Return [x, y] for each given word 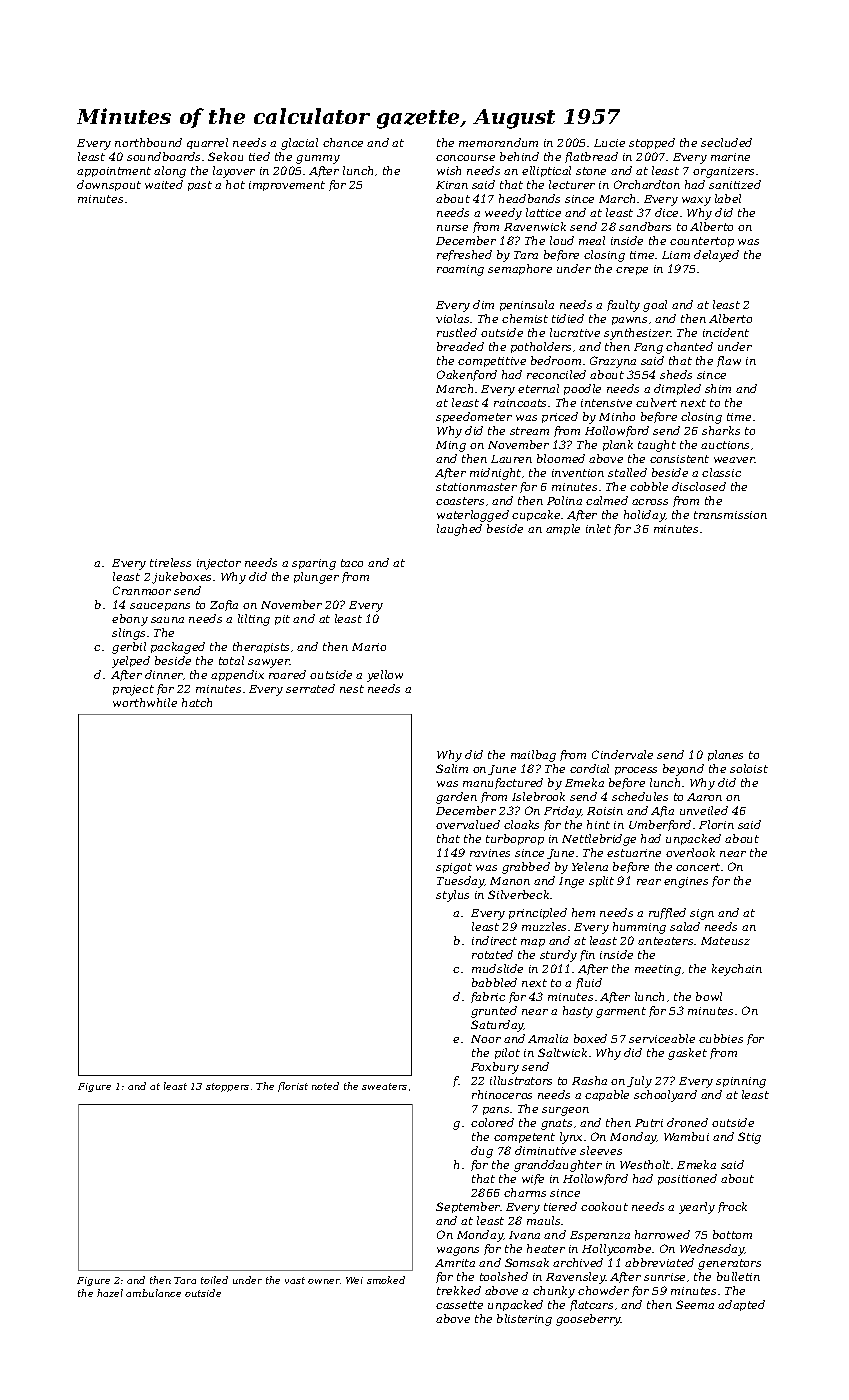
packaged [178, 648]
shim [718, 388]
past [200, 186]
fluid [589, 983]
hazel [110, 1293]
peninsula [527, 305]
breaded [460, 346]
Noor [486, 1039]
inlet [598, 528]
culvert [656, 402]
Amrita [455, 1263]
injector [219, 564]
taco [352, 563]
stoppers [227, 1087]
